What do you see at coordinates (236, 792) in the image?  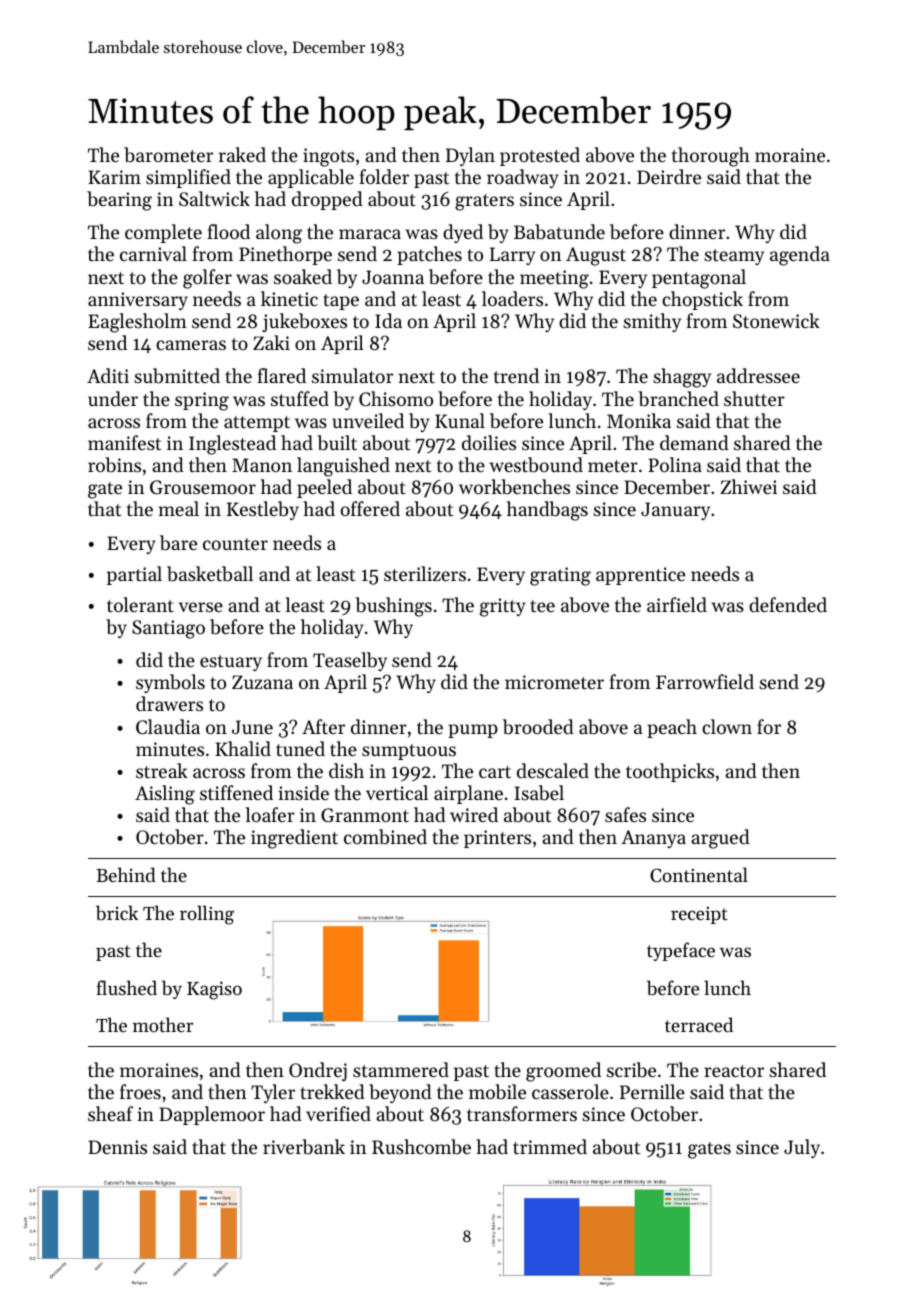 I see `stiffened` at bounding box center [236, 792].
